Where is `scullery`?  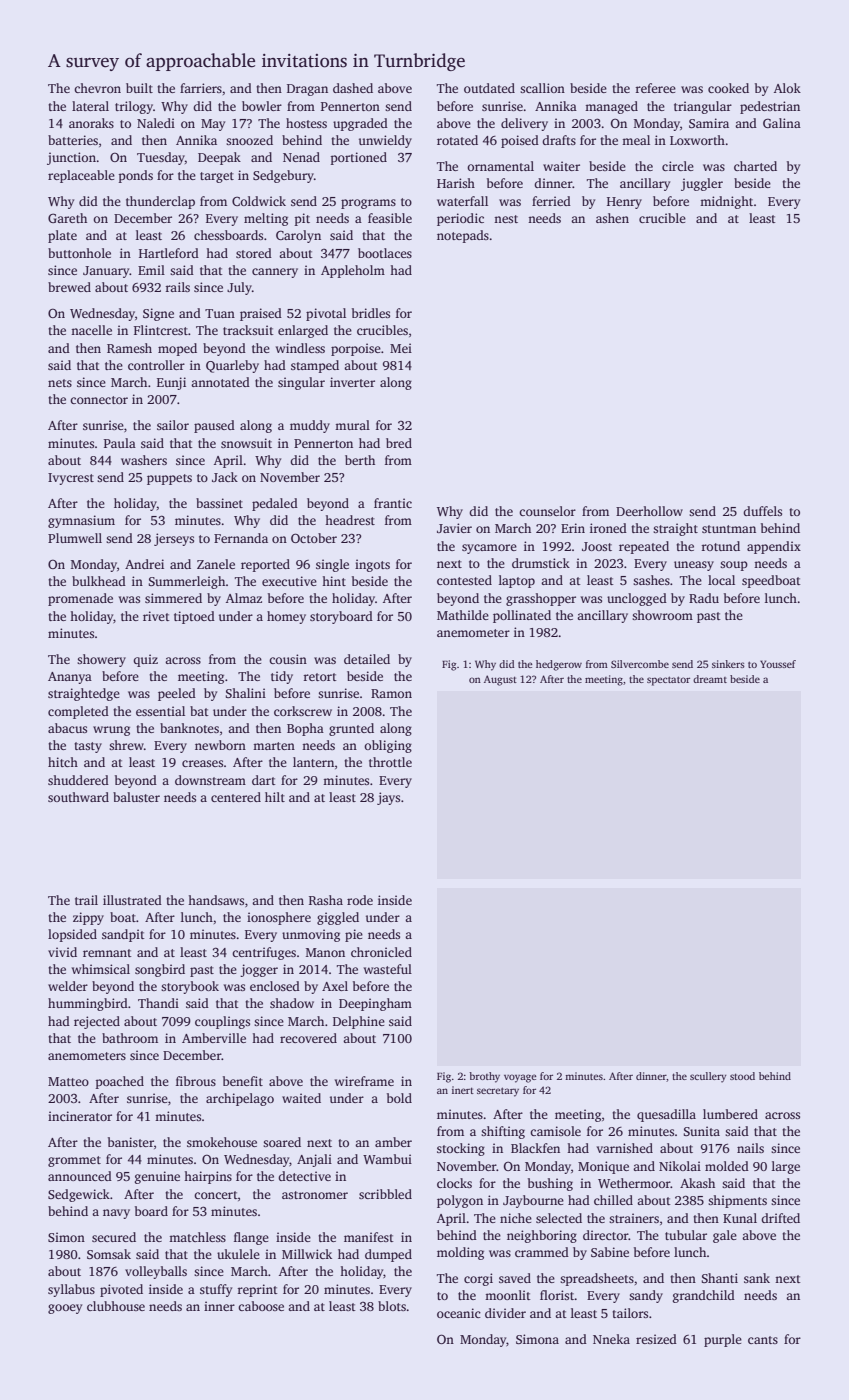
scullery is located at coordinates (708, 1077).
